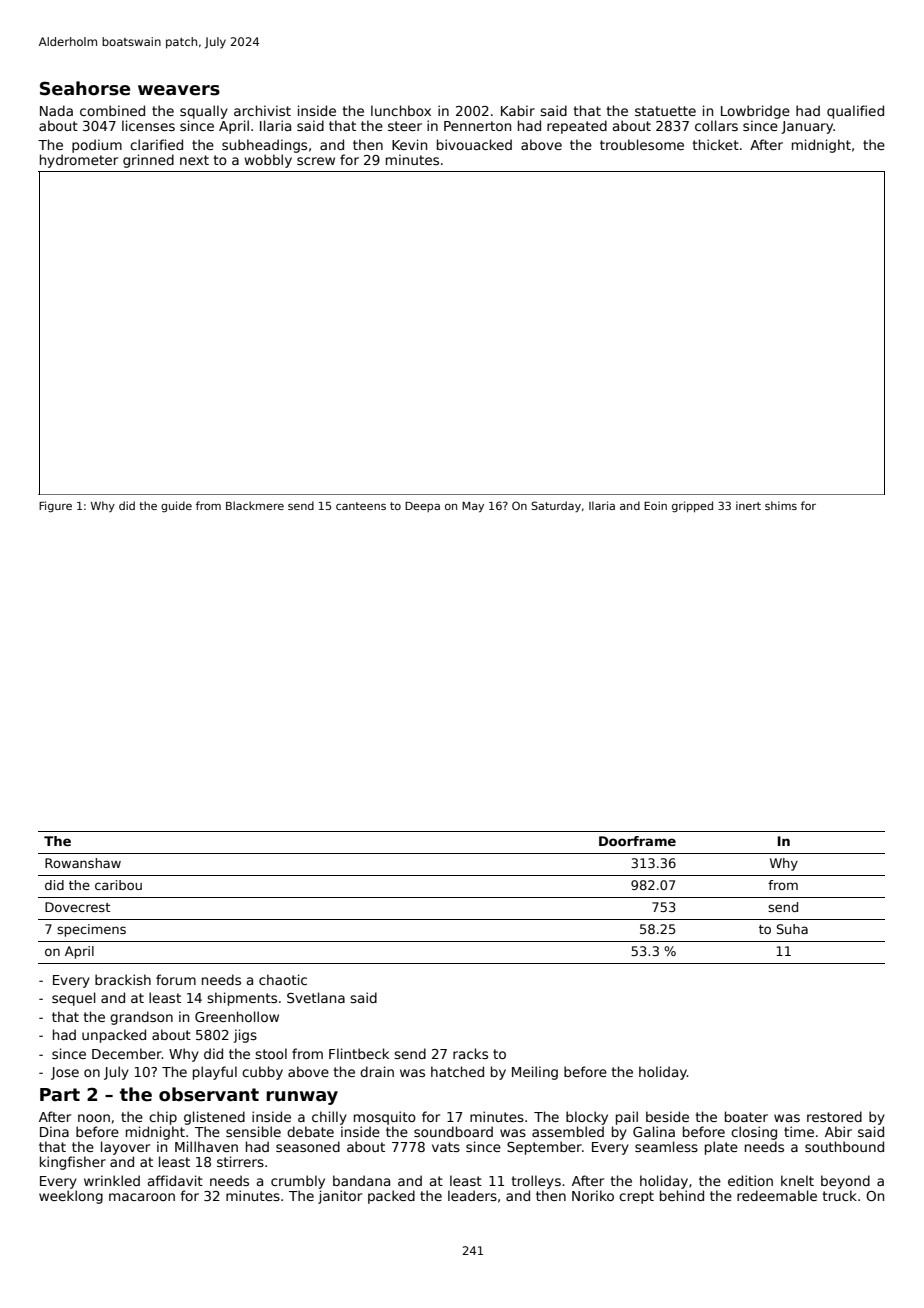 This page has height=1308, width=924. Describe the element at coordinates (755, 112) in the page. I see `Lowbridge` at that location.
